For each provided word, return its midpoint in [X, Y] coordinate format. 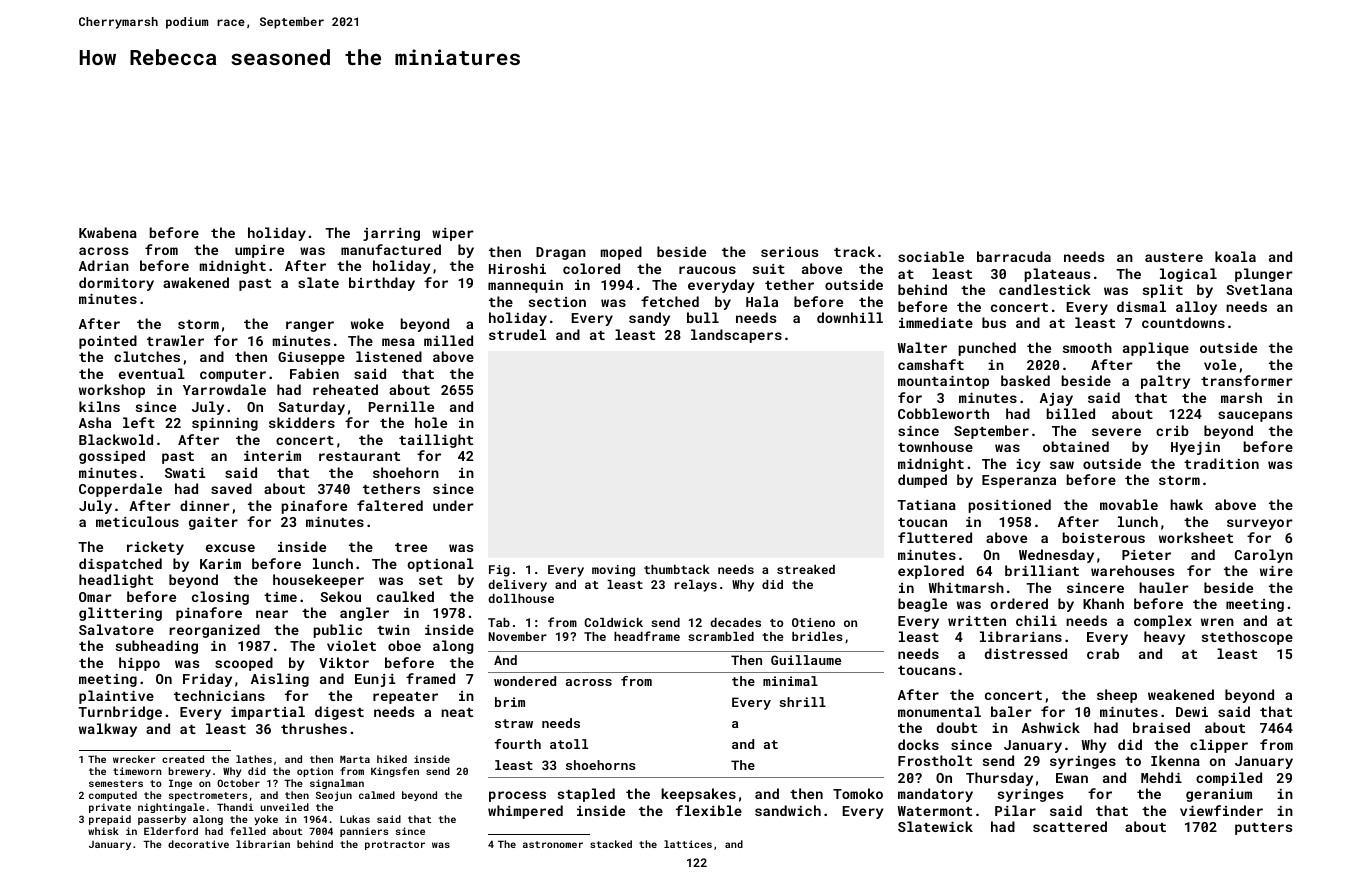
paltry [1165, 382]
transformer [1247, 380]
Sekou [340, 596]
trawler [175, 340]
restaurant [359, 456]
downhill [850, 317]
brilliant [1042, 570]
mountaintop [943, 382]
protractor [395, 845]
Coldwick [613, 622]
